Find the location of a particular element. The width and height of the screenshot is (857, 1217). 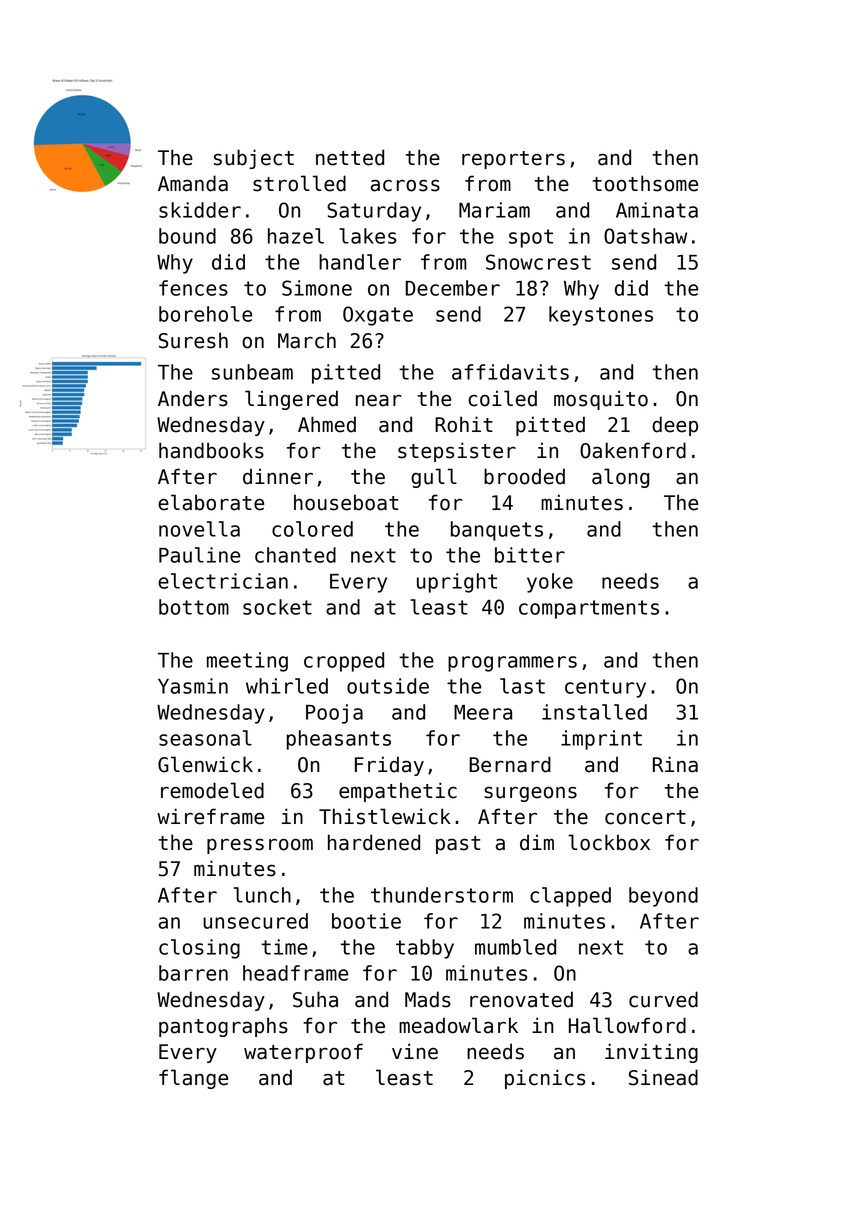

imprint is located at coordinates (601, 740).
